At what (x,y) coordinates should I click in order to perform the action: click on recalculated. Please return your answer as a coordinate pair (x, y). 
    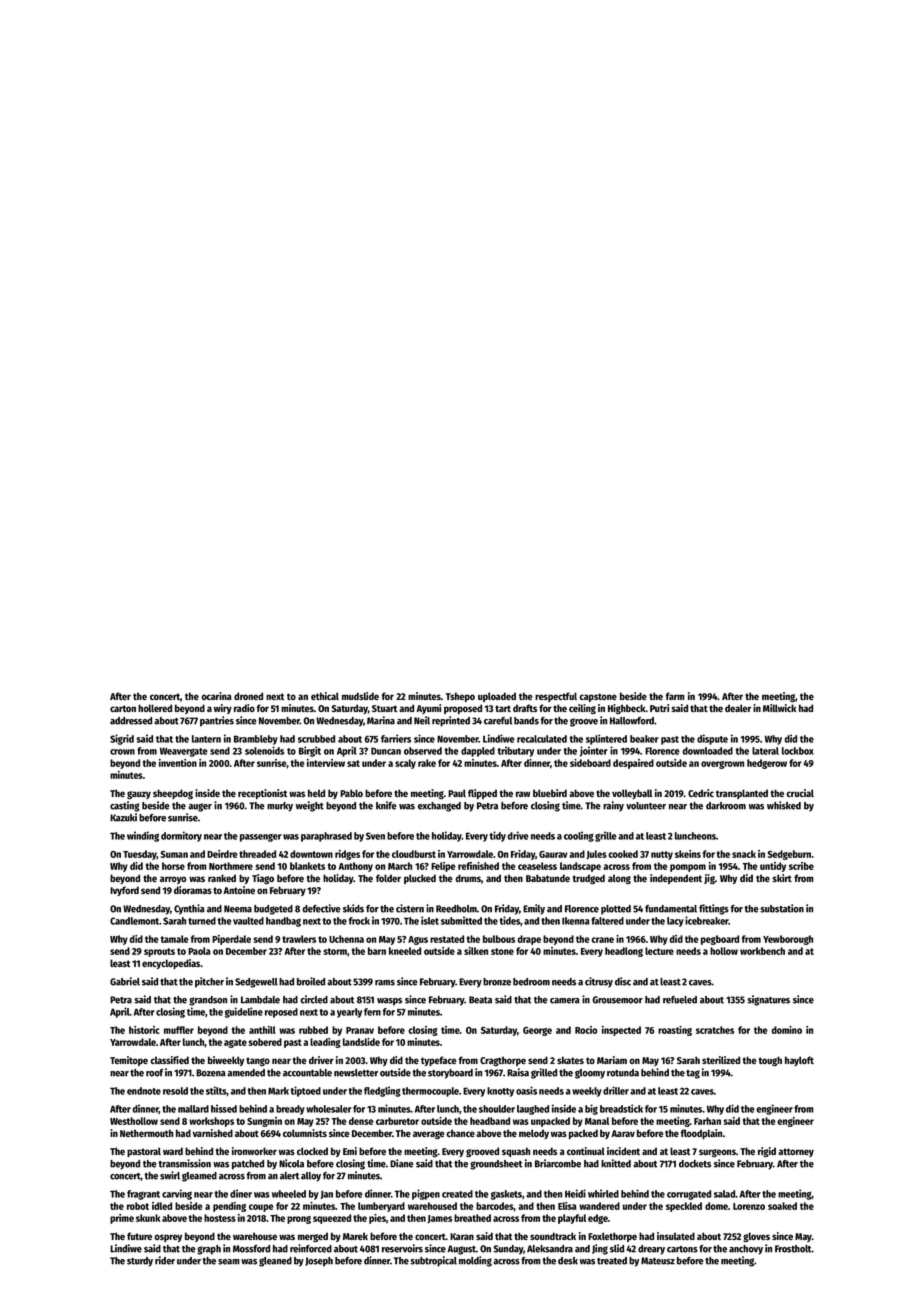
    Looking at the image, I should click on (542, 739).
